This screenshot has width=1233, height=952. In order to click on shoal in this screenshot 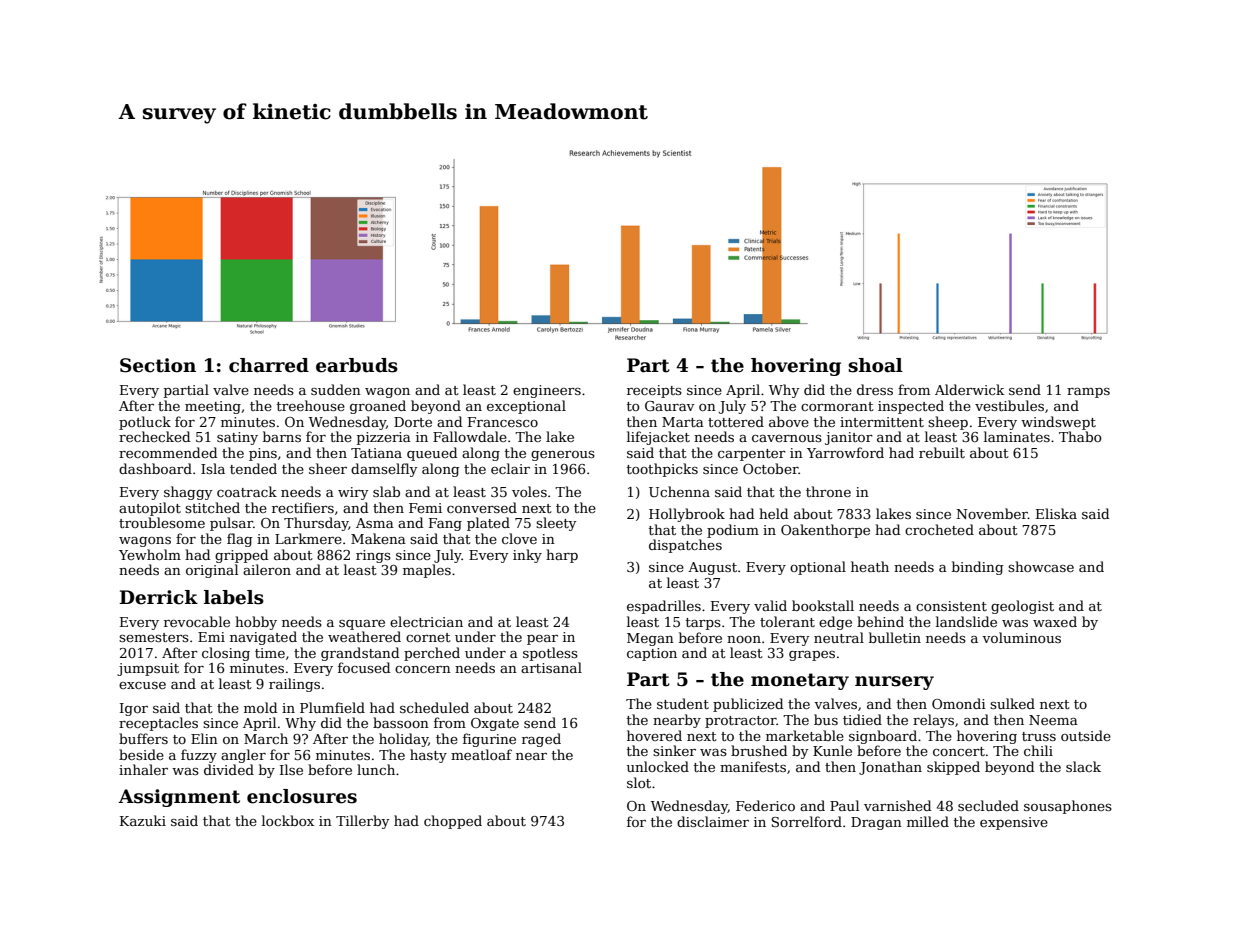, I will do `click(875, 365)`.
